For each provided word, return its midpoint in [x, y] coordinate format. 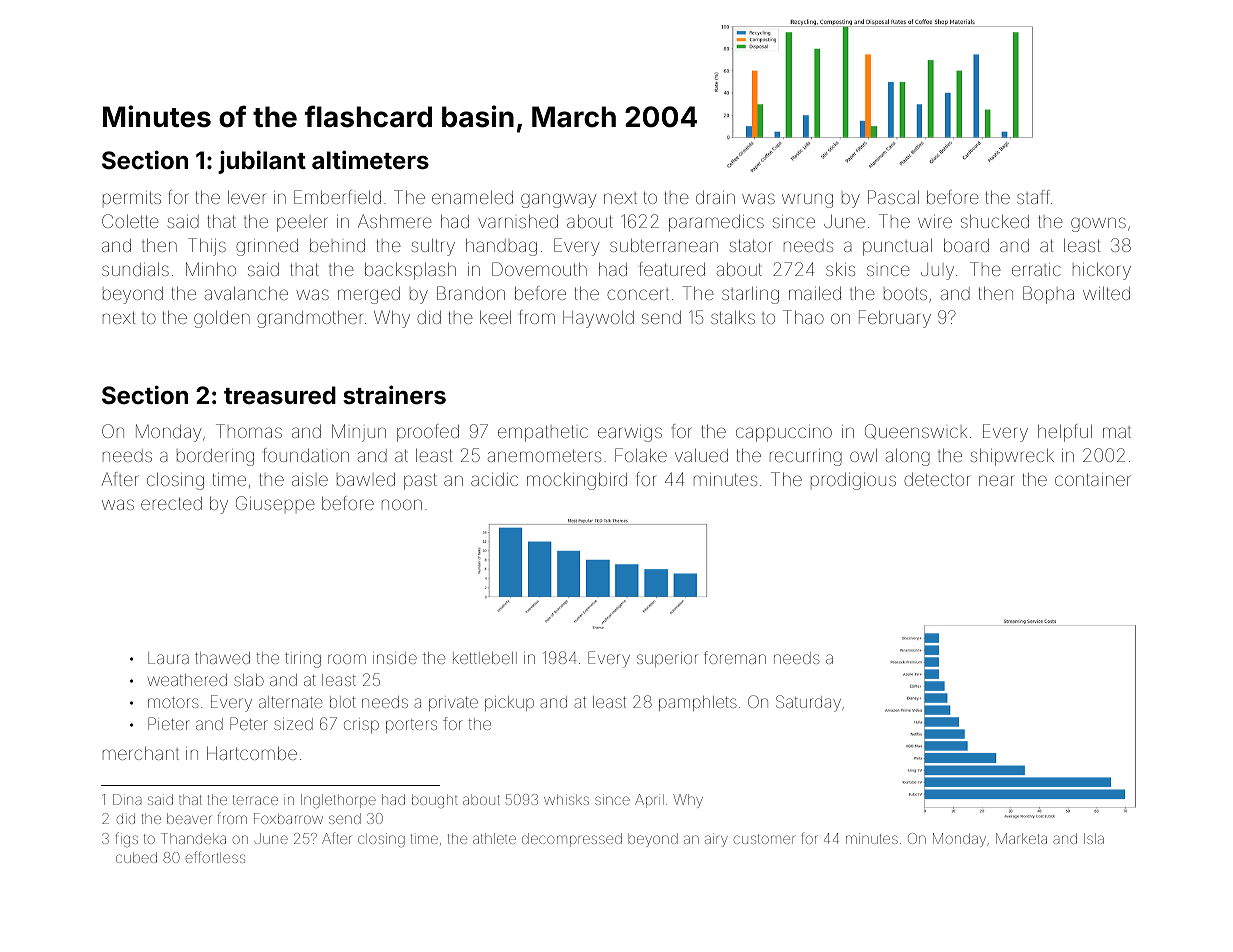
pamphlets [698, 703]
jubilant [262, 162]
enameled [472, 197]
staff [1033, 197]
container [1093, 479]
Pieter [168, 723]
